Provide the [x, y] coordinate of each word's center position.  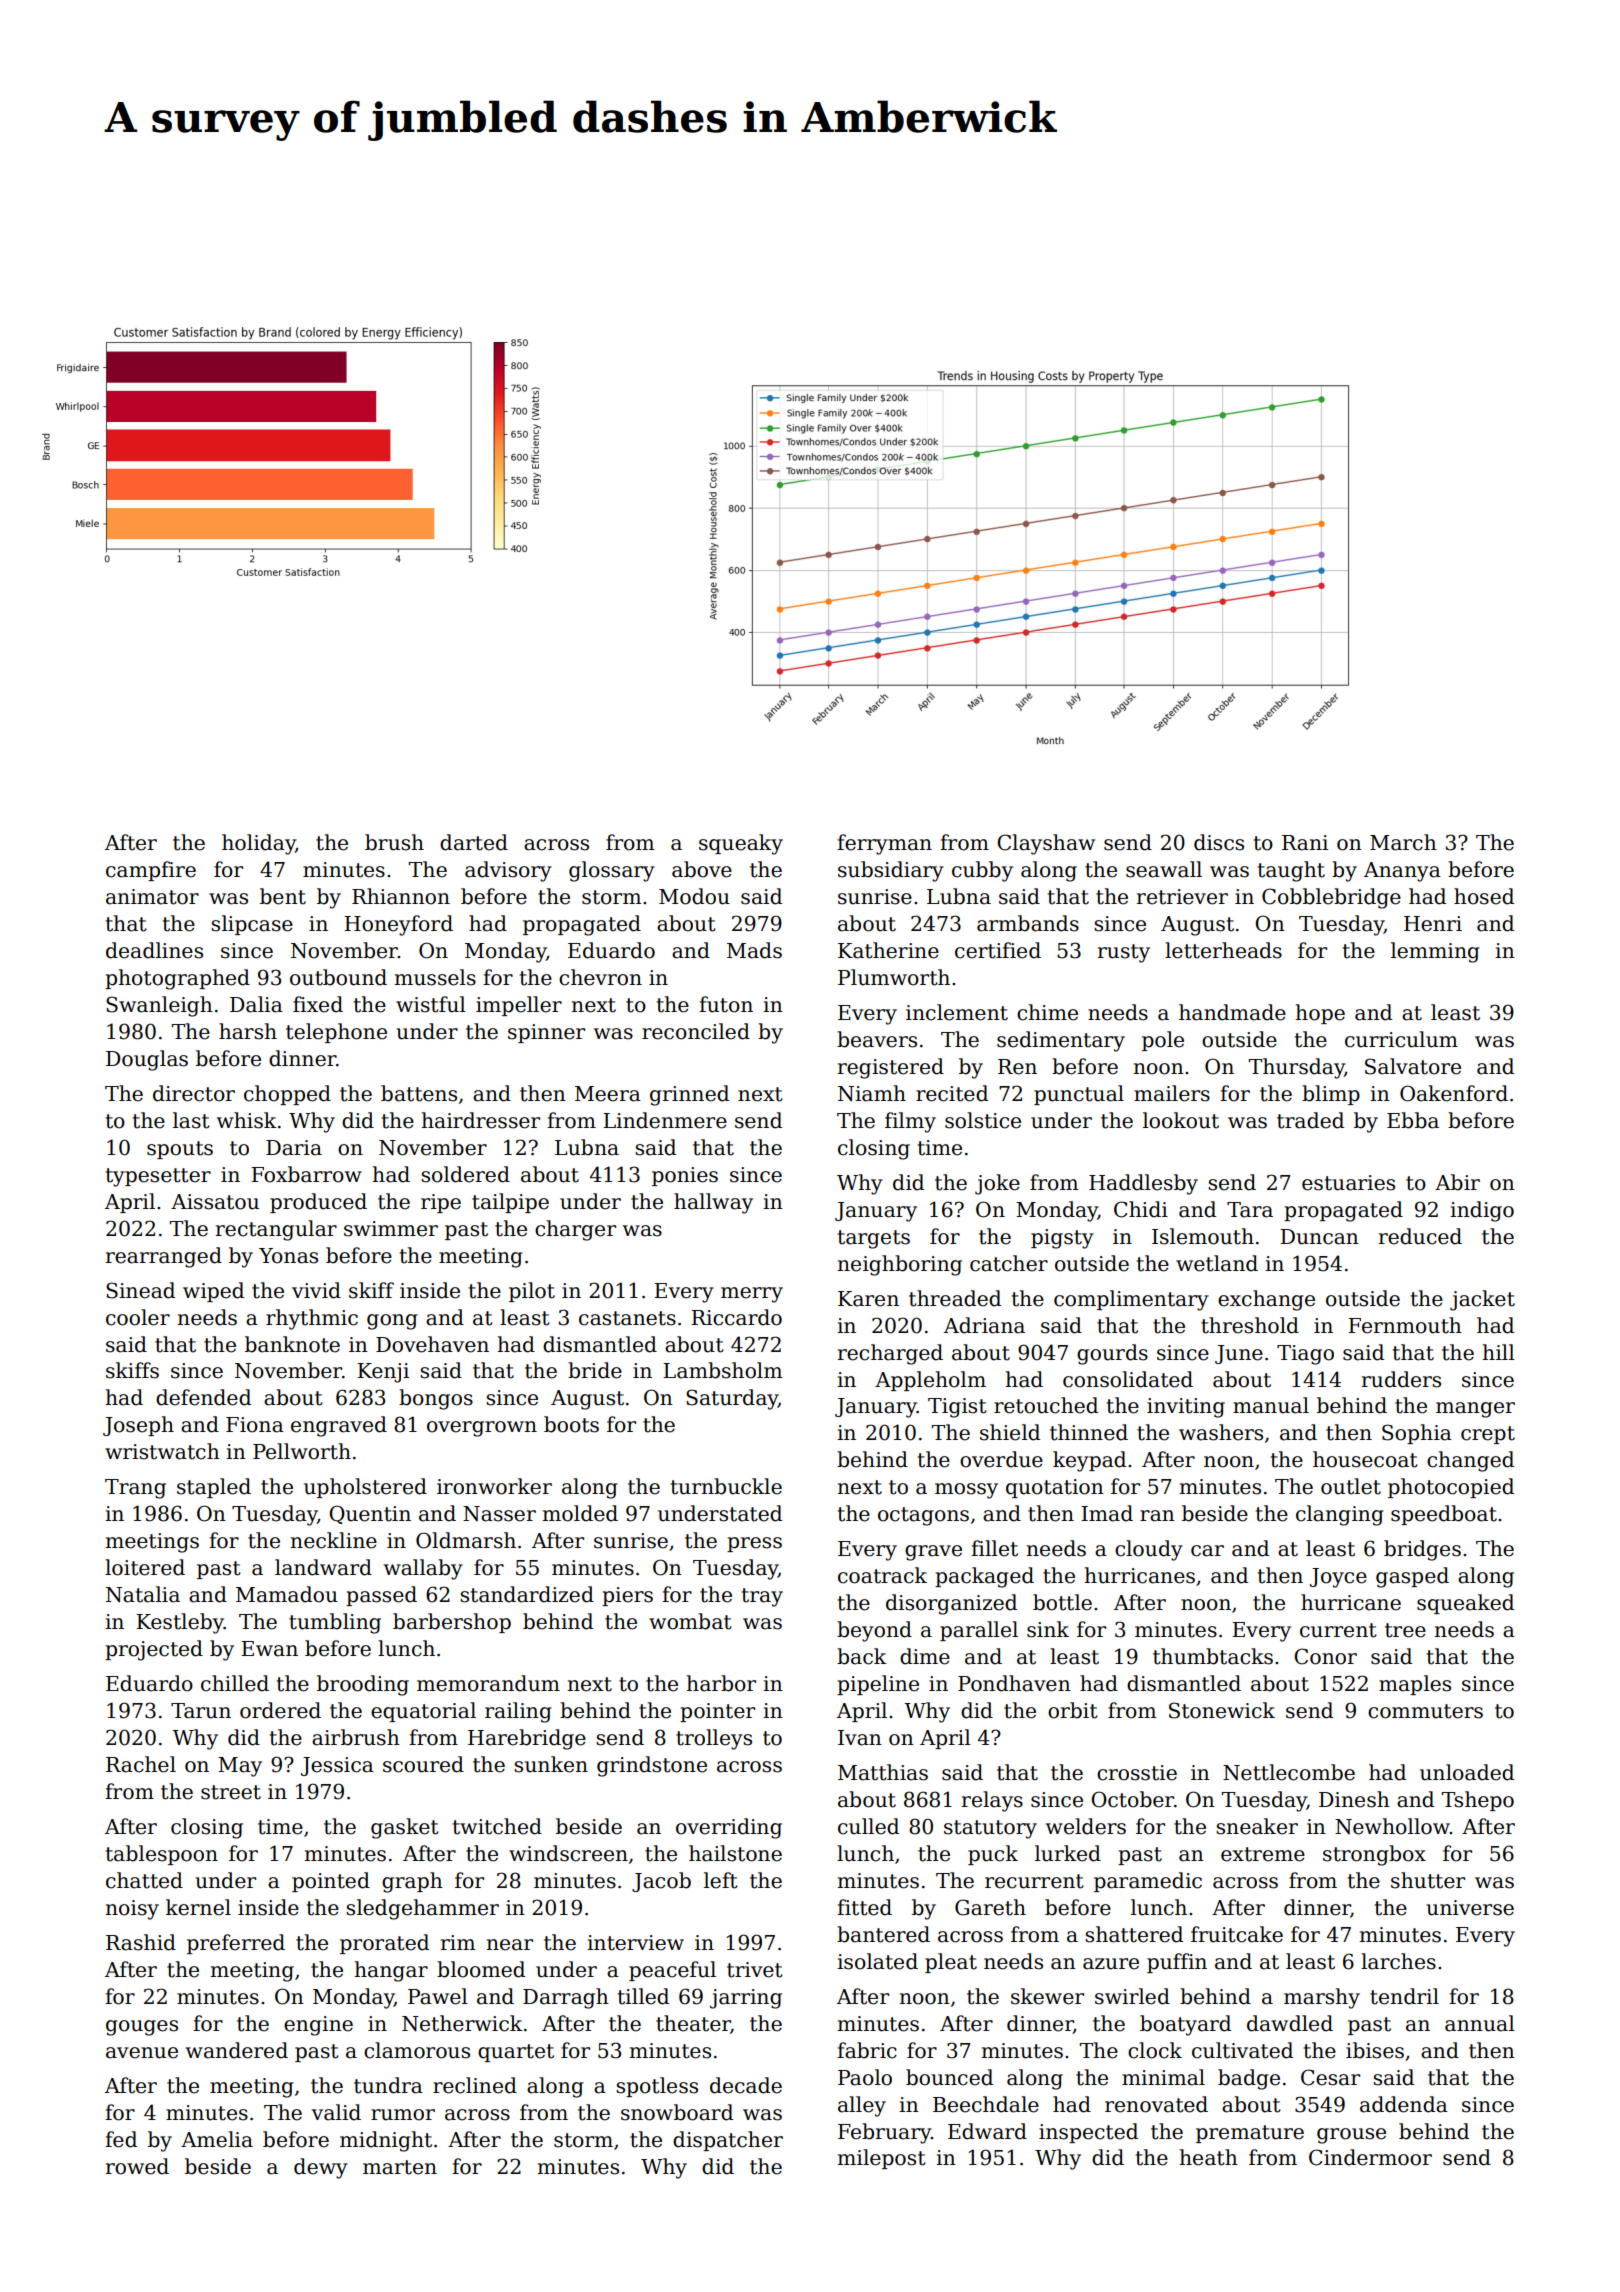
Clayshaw [1046, 844]
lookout [1181, 1120]
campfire [151, 871]
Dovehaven [432, 1344]
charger [575, 1230]
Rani [1305, 843]
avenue [142, 2053]
